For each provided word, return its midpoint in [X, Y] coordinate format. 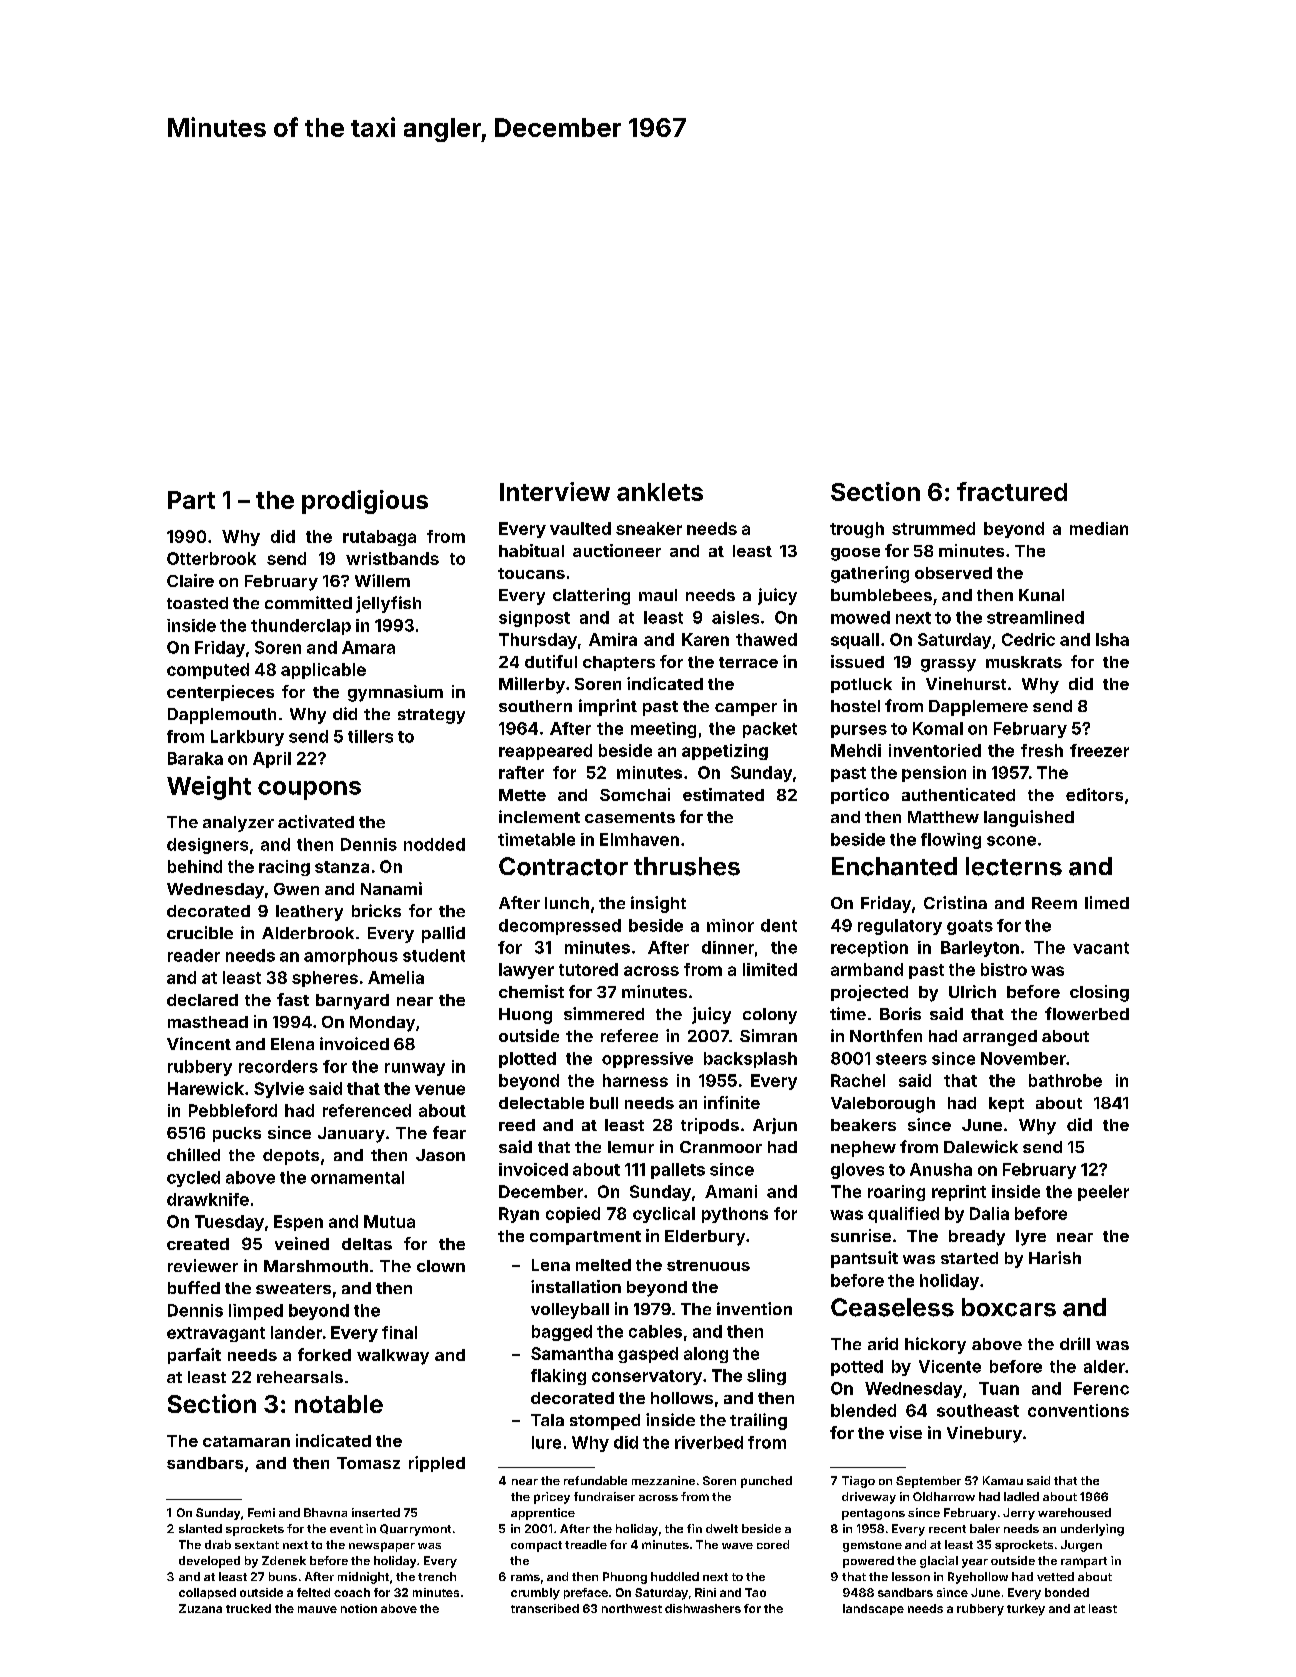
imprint [608, 707]
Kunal [1041, 595]
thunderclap [301, 627]
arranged [1000, 1038]
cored [773, 1544]
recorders [278, 1066]
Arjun [775, 1126]
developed [209, 1562]
